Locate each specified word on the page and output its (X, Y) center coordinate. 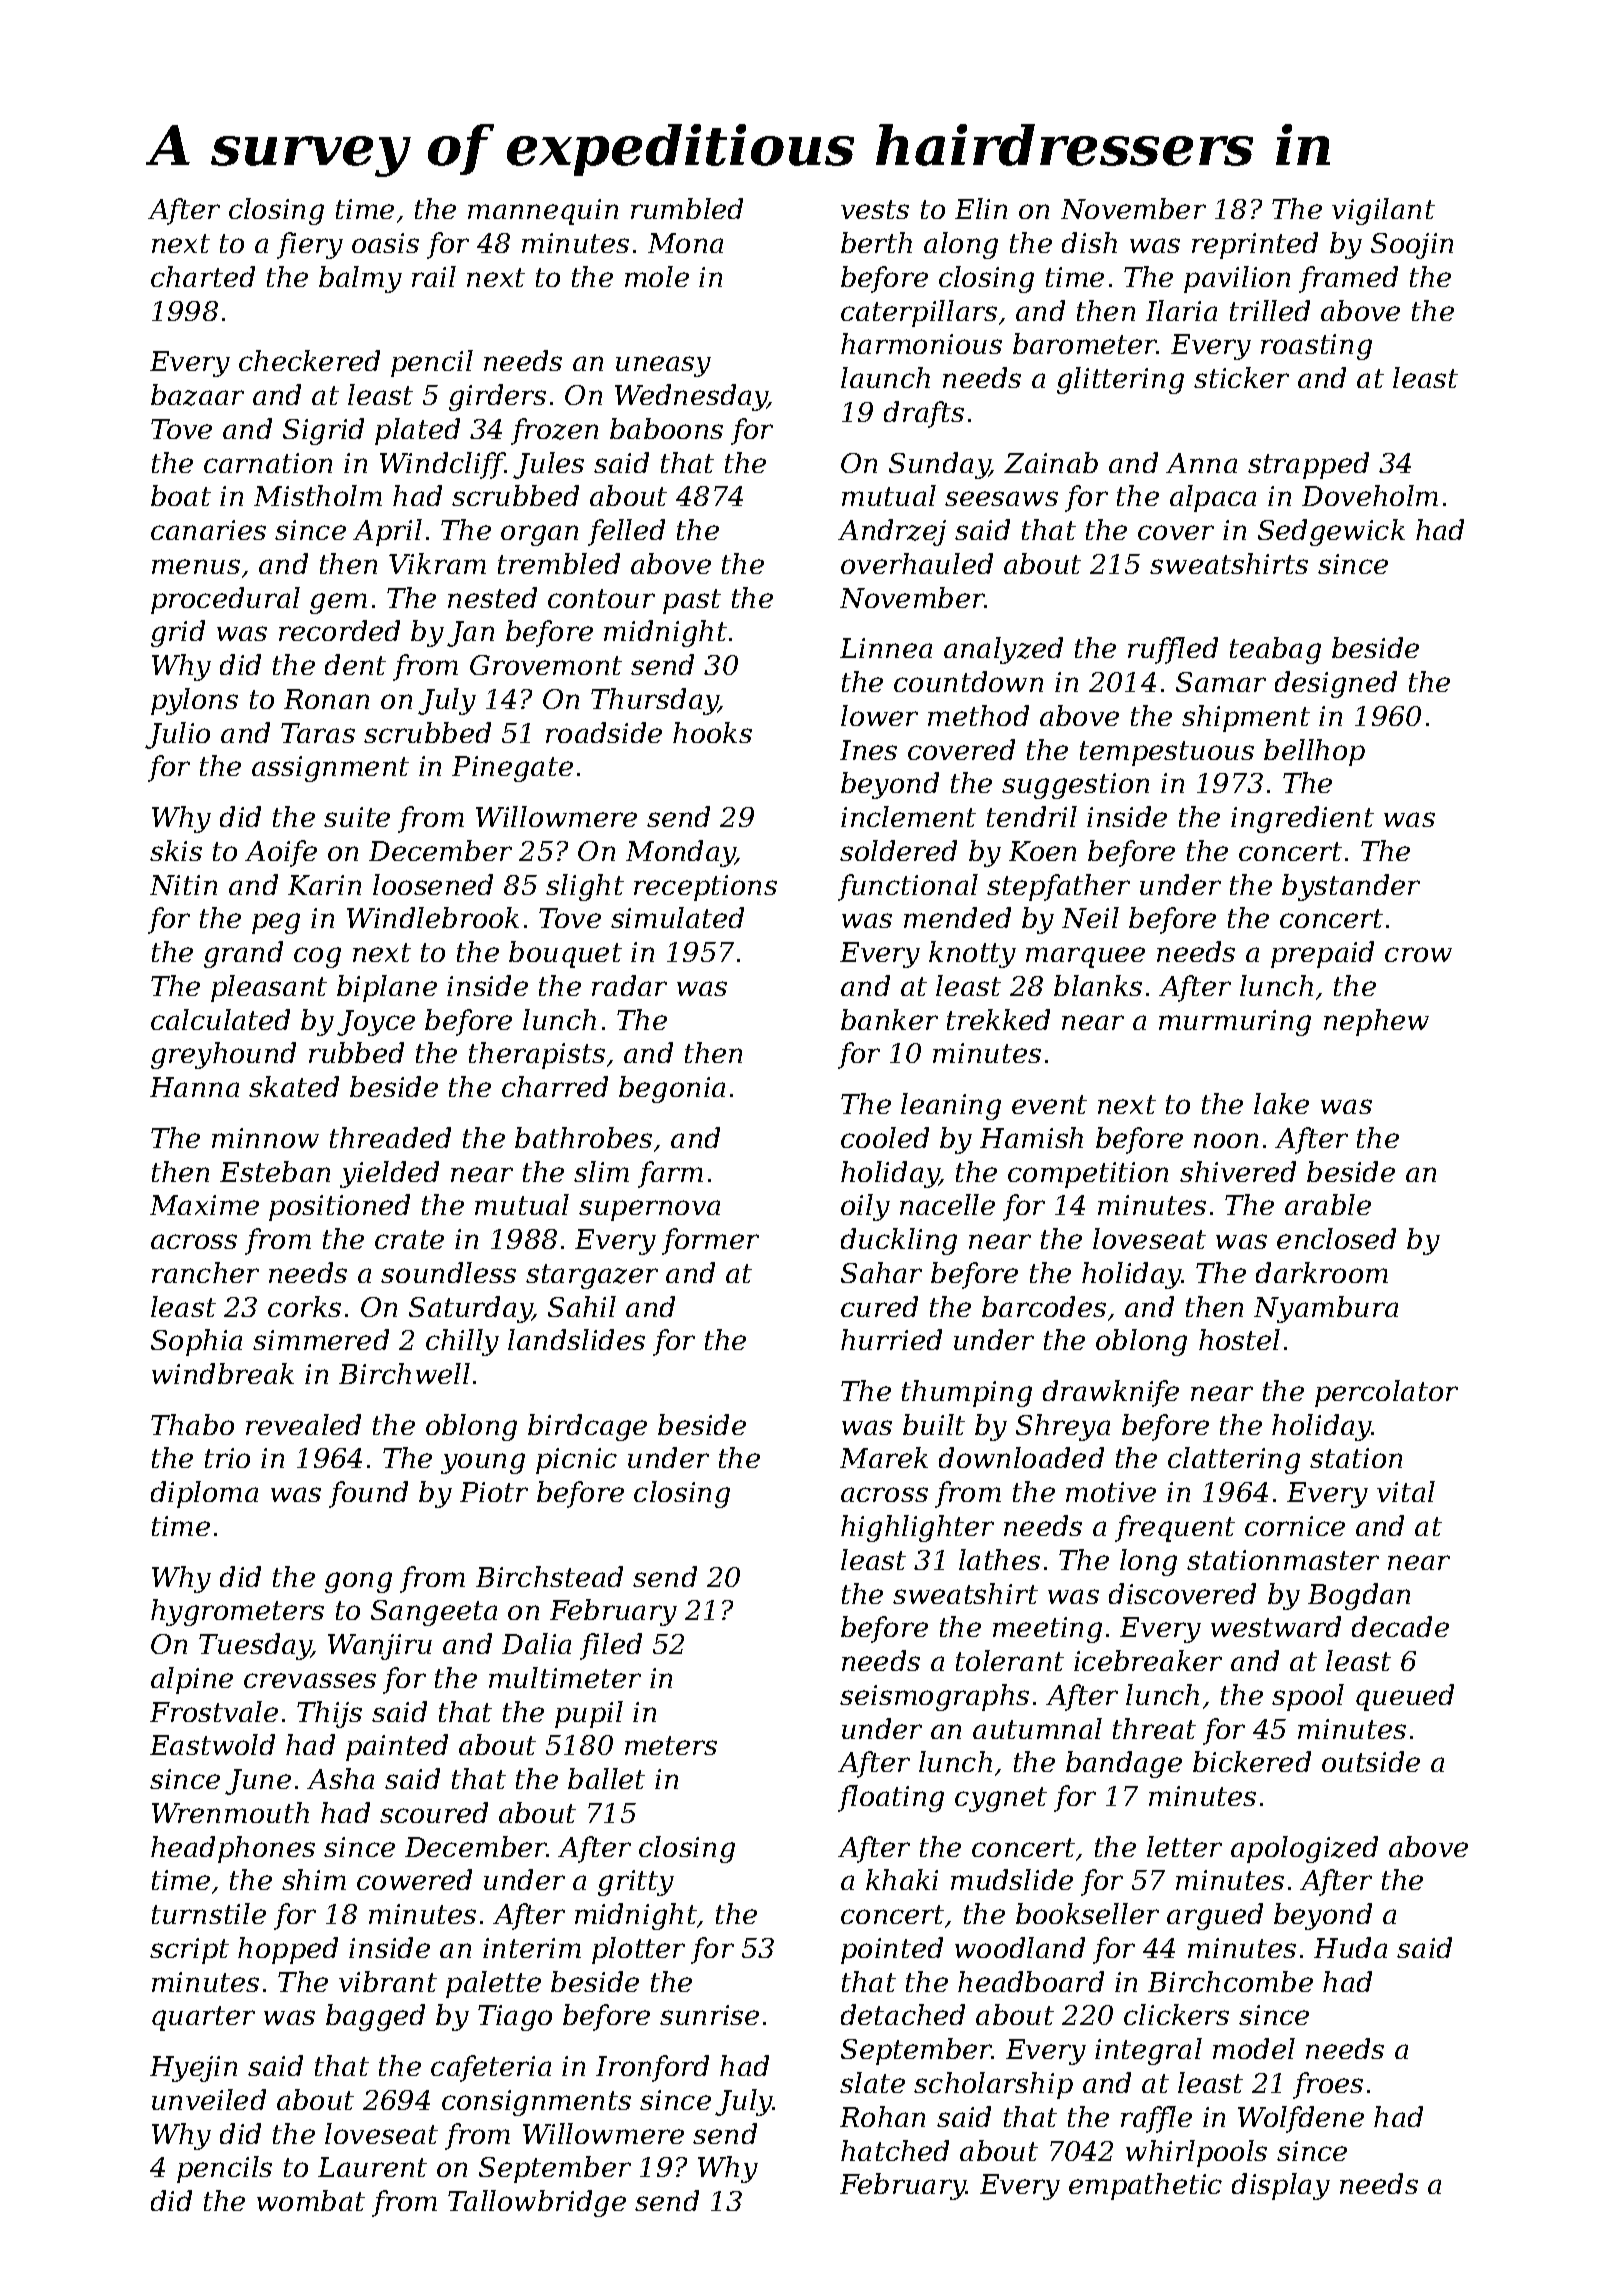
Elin (981, 208)
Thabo (192, 1424)
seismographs (934, 1697)
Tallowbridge (537, 2203)
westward (1276, 1626)
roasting (1316, 347)
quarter (203, 2018)
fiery (310, 245)
